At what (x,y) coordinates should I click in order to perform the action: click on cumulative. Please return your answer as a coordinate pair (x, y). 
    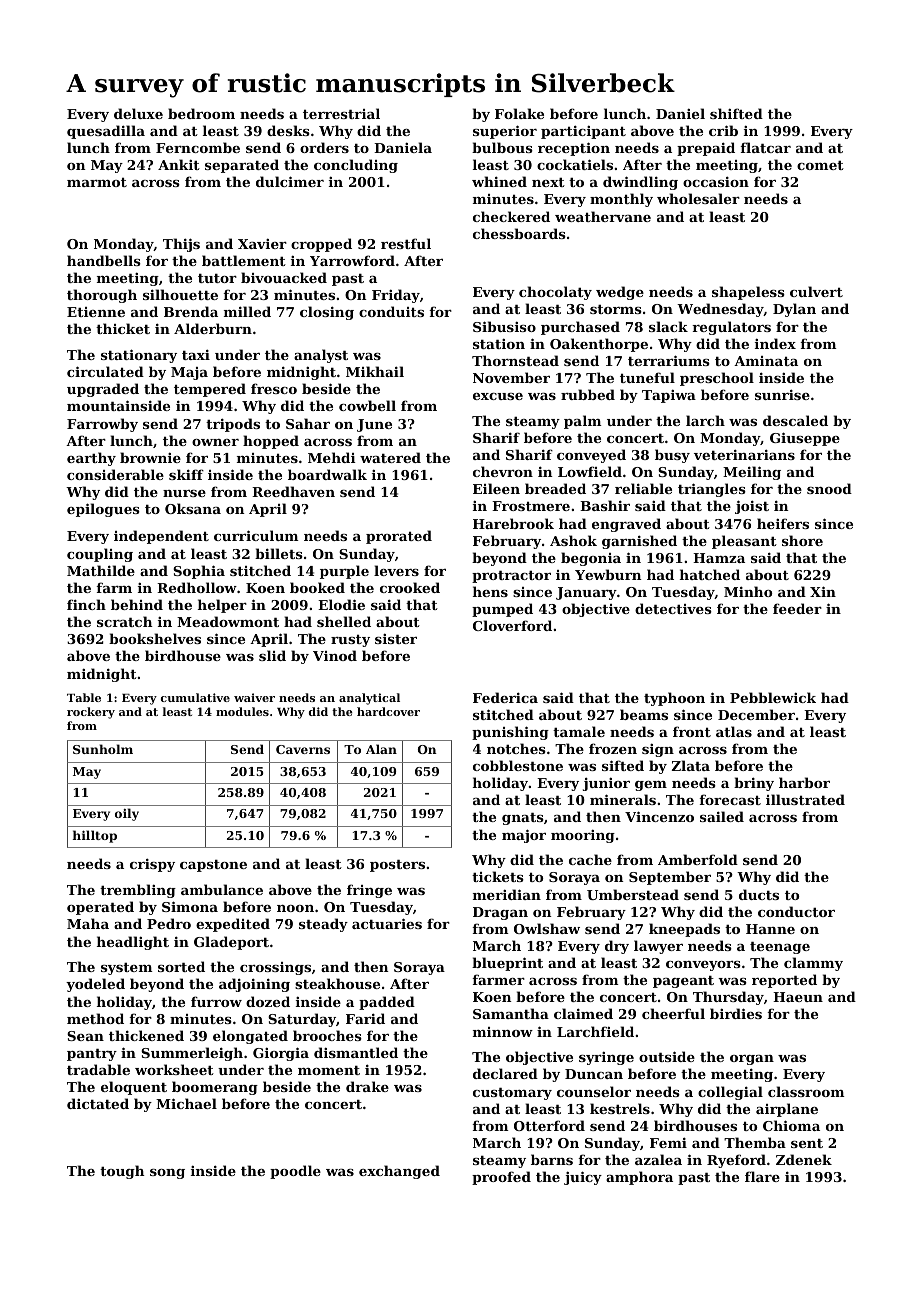
    Looking at the image, I should click on (195, 697).
